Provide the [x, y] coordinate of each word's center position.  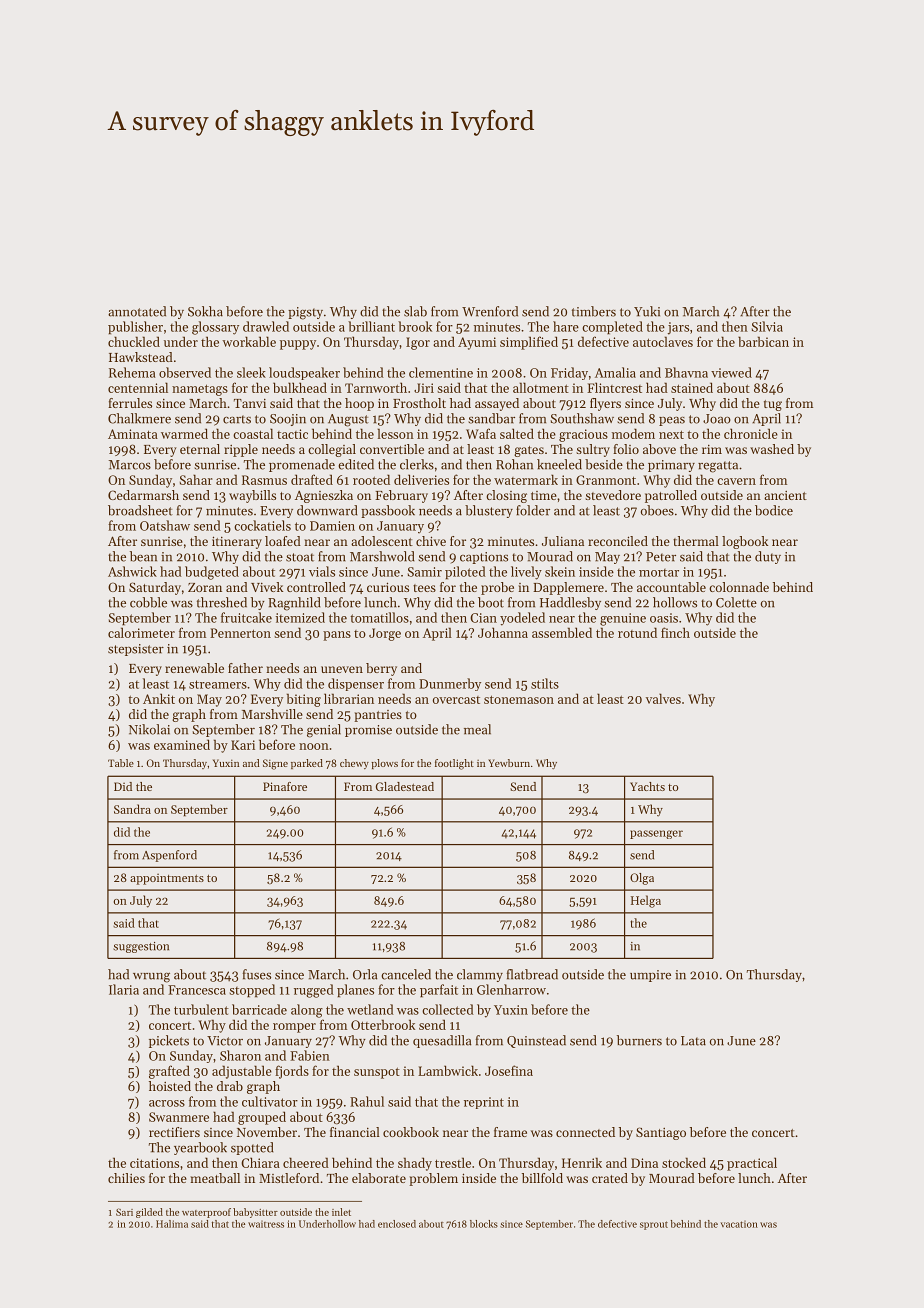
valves [663, 698]
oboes [657, 510]
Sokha [205, 311]
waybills [252, 496]
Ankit [159, 698]
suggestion [141, 947]
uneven [342, 669]
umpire [650, 976]
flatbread [532, 974]
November [267, 1132]
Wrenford [490, 311]
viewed [731, 372]
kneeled [559, 464]
